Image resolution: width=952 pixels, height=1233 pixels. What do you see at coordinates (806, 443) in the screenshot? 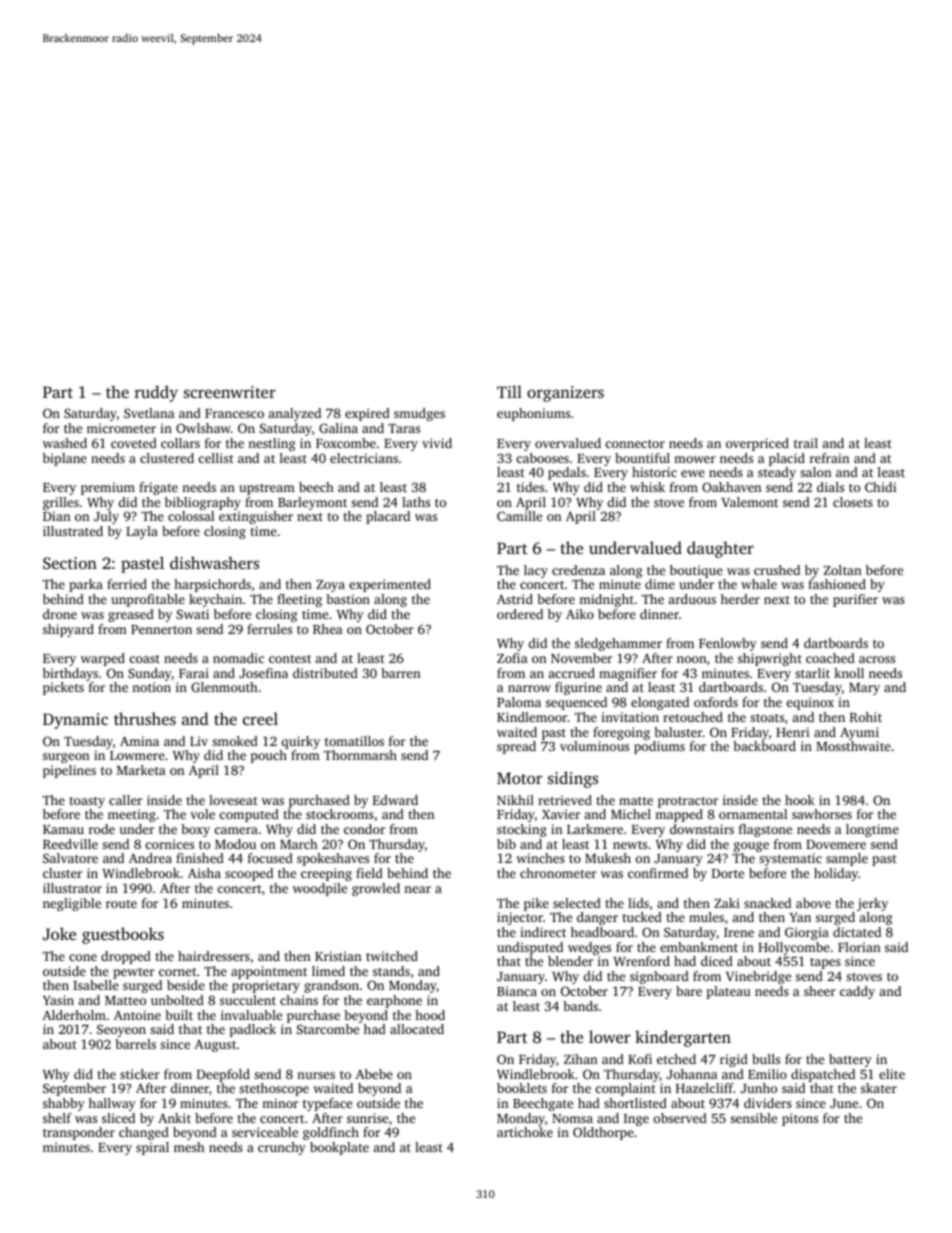
I see `trail` at bounding box center [806, 443].
